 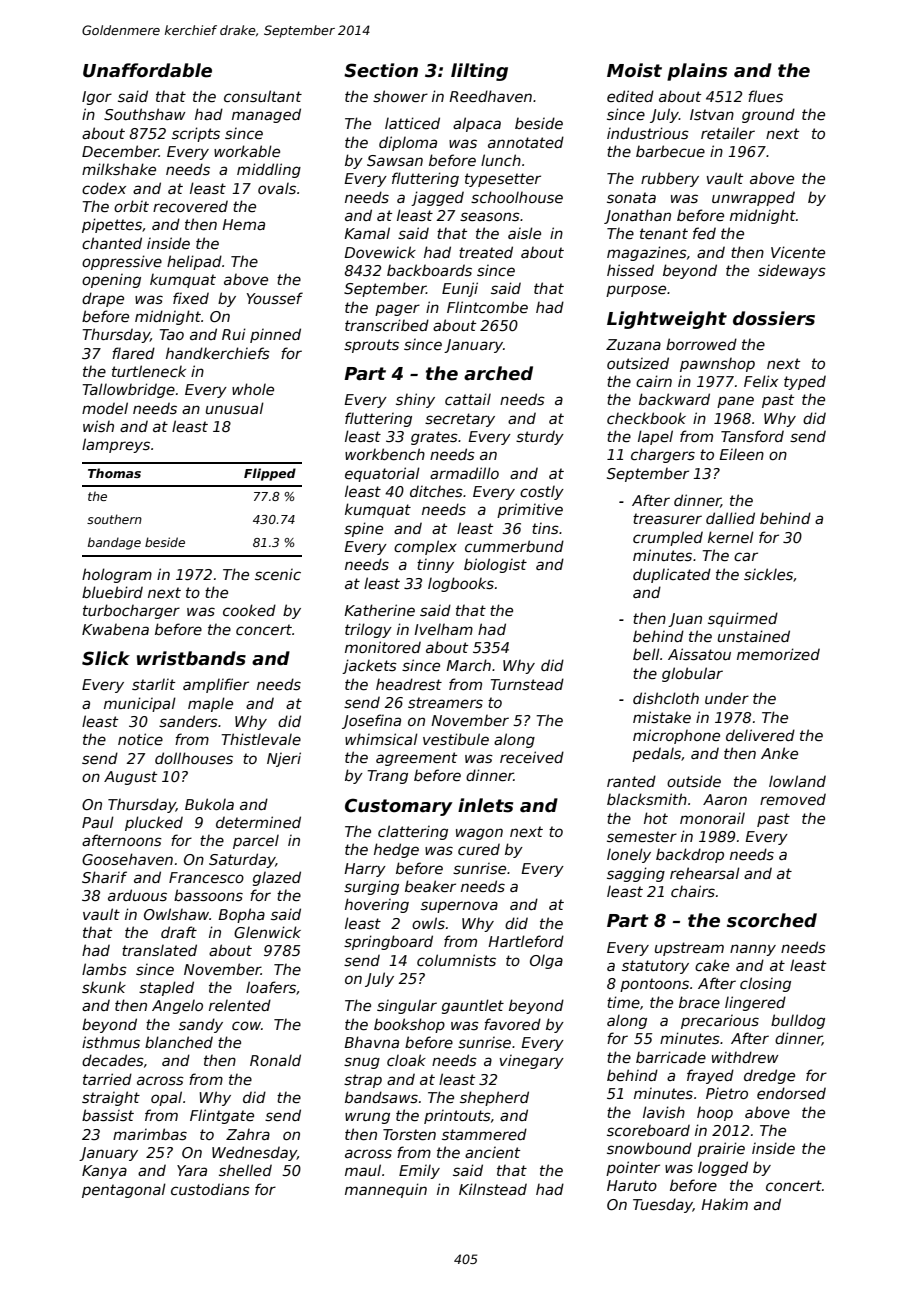 I want to click on jagged, so click(x=437, y=198).
